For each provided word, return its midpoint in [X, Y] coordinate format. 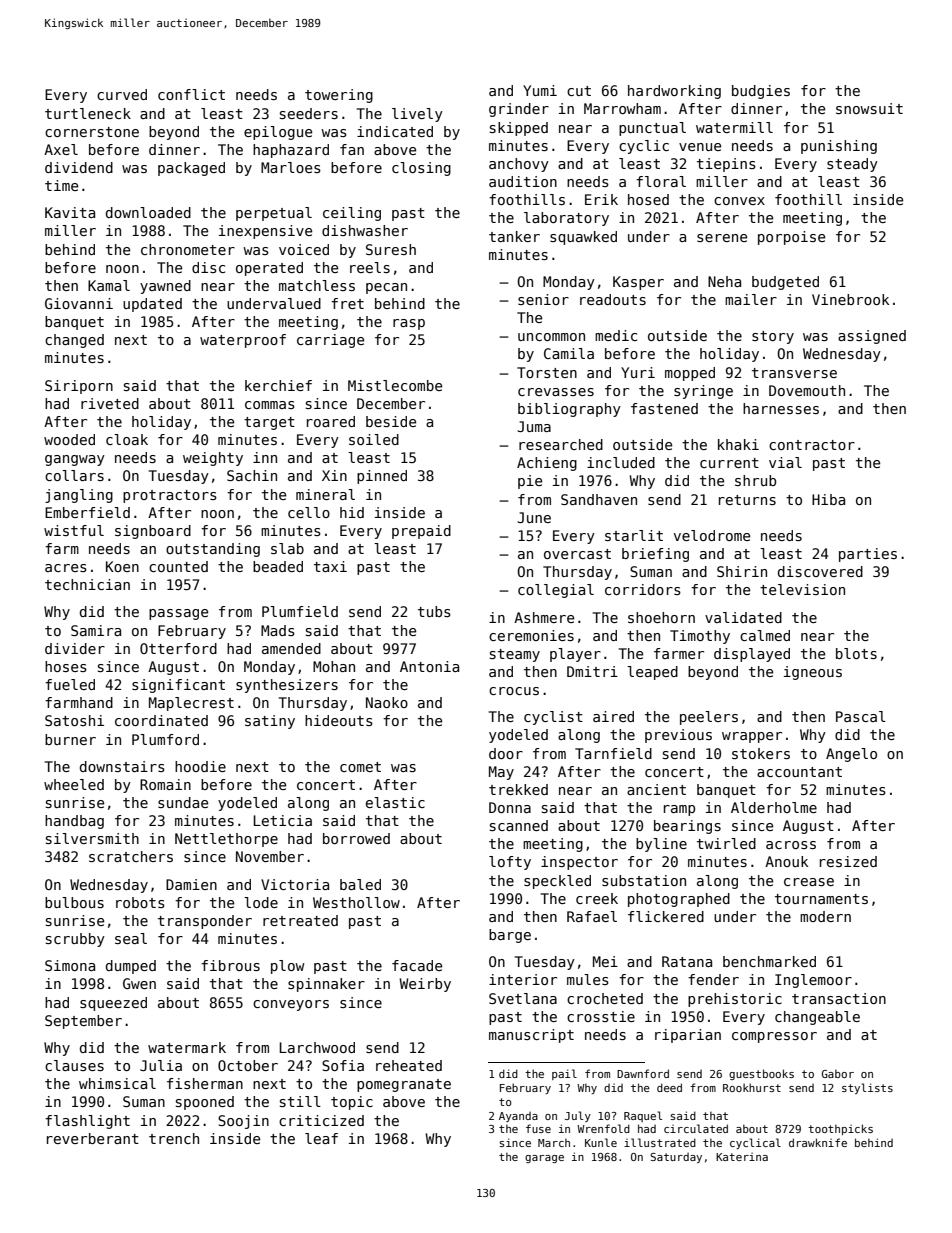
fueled [70, 684]
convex [739, 201]
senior [543, 299]
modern [825, 916]
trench [174, 1138]
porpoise [791, 238]
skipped [519, 129]
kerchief [278, 385]
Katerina [742, 1157]
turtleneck [88, 113]
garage [544, 1159]
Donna [510, 807]
